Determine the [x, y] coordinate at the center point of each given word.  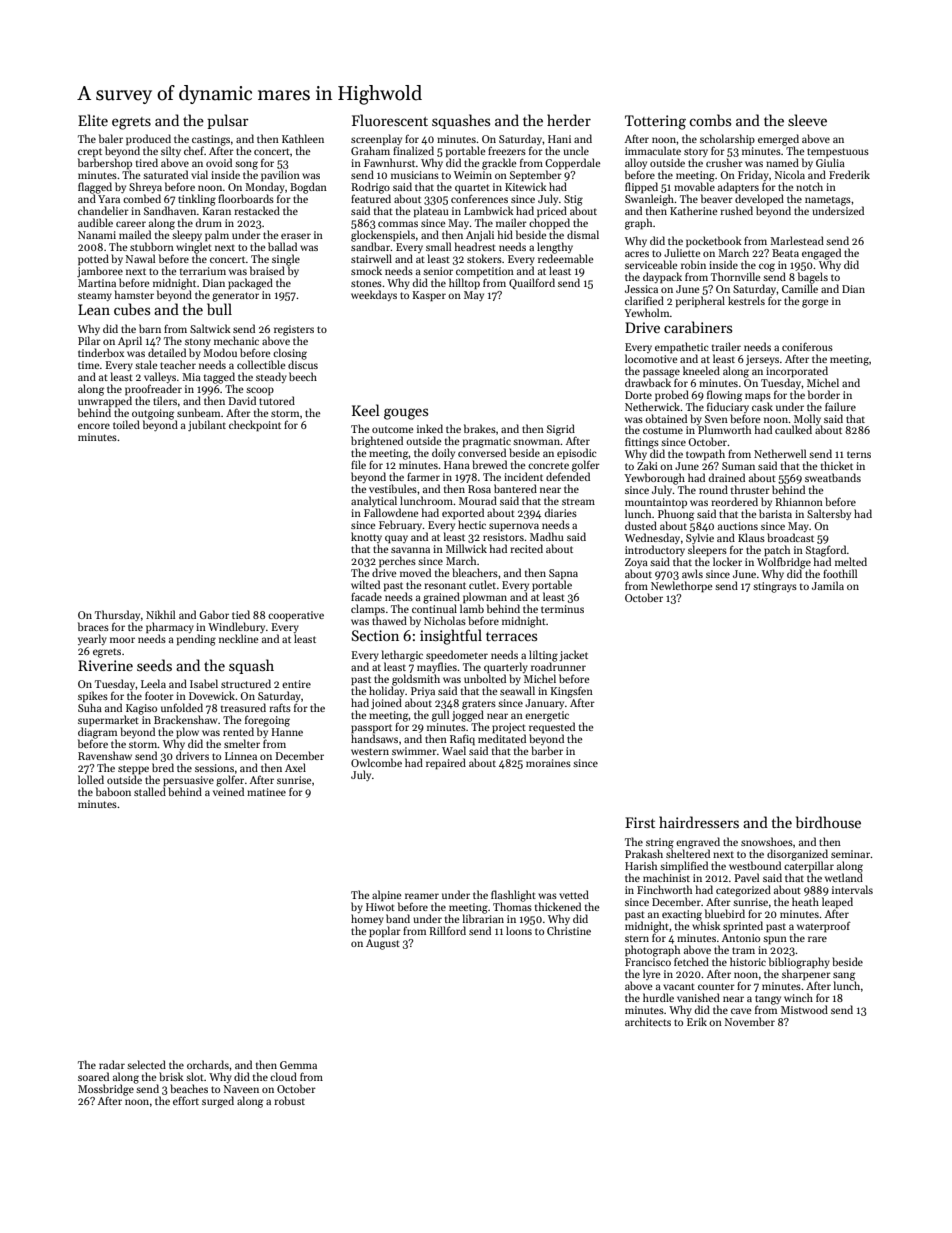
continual [434, 608]
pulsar [228, 121]
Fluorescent [390, 120]
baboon [113, 791]
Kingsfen [571, 692]
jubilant [207, 426]
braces [93, 626]
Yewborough [655, 479]
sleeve [807, 120]
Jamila [828, 585]
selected [146, 1064]
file [358, 464]
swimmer [414, 751]
